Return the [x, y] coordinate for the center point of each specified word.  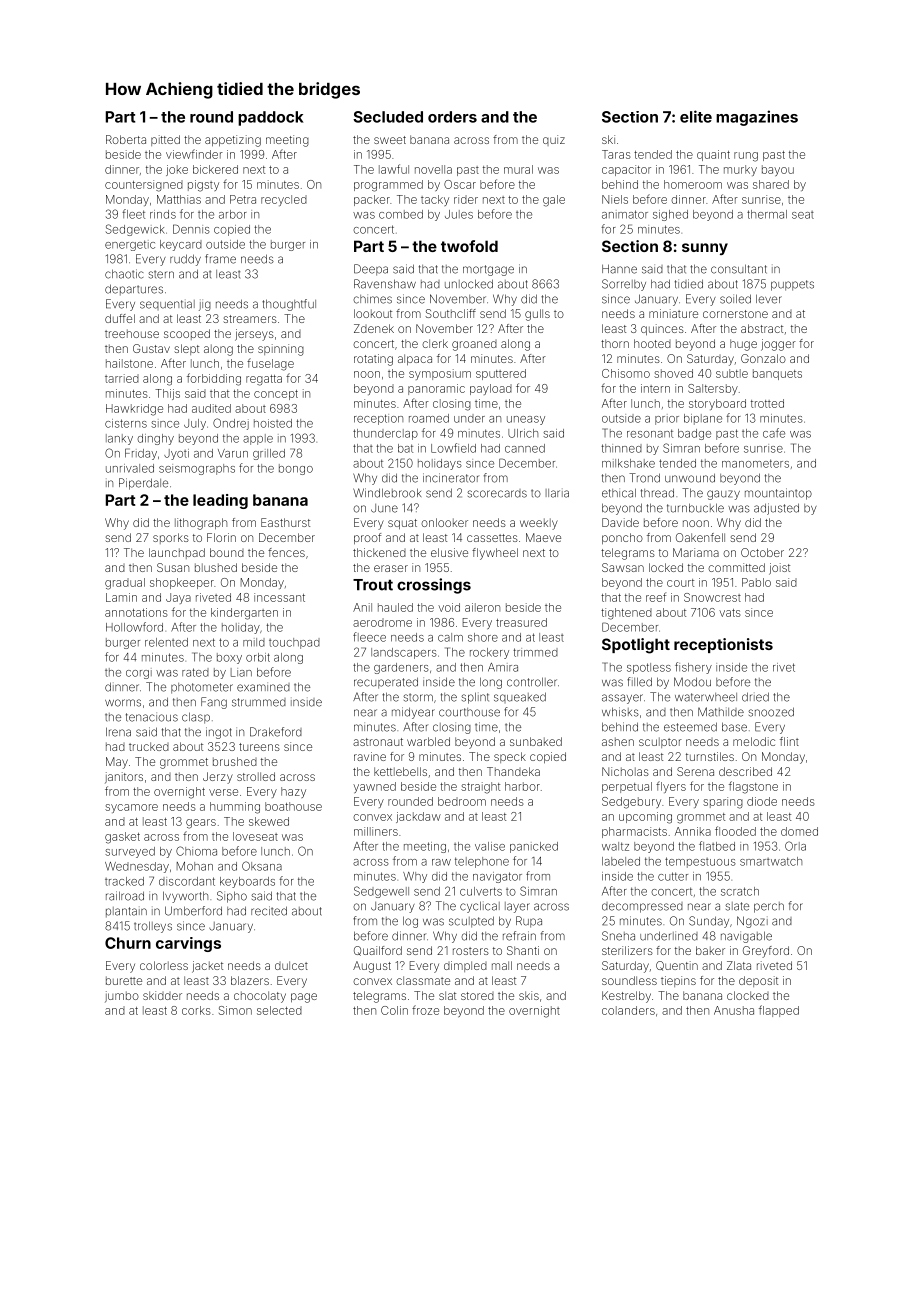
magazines [757, 118]
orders [452, 117]
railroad [125, 896]
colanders [628, 1010]
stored [477, 996]
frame [220, 259]
